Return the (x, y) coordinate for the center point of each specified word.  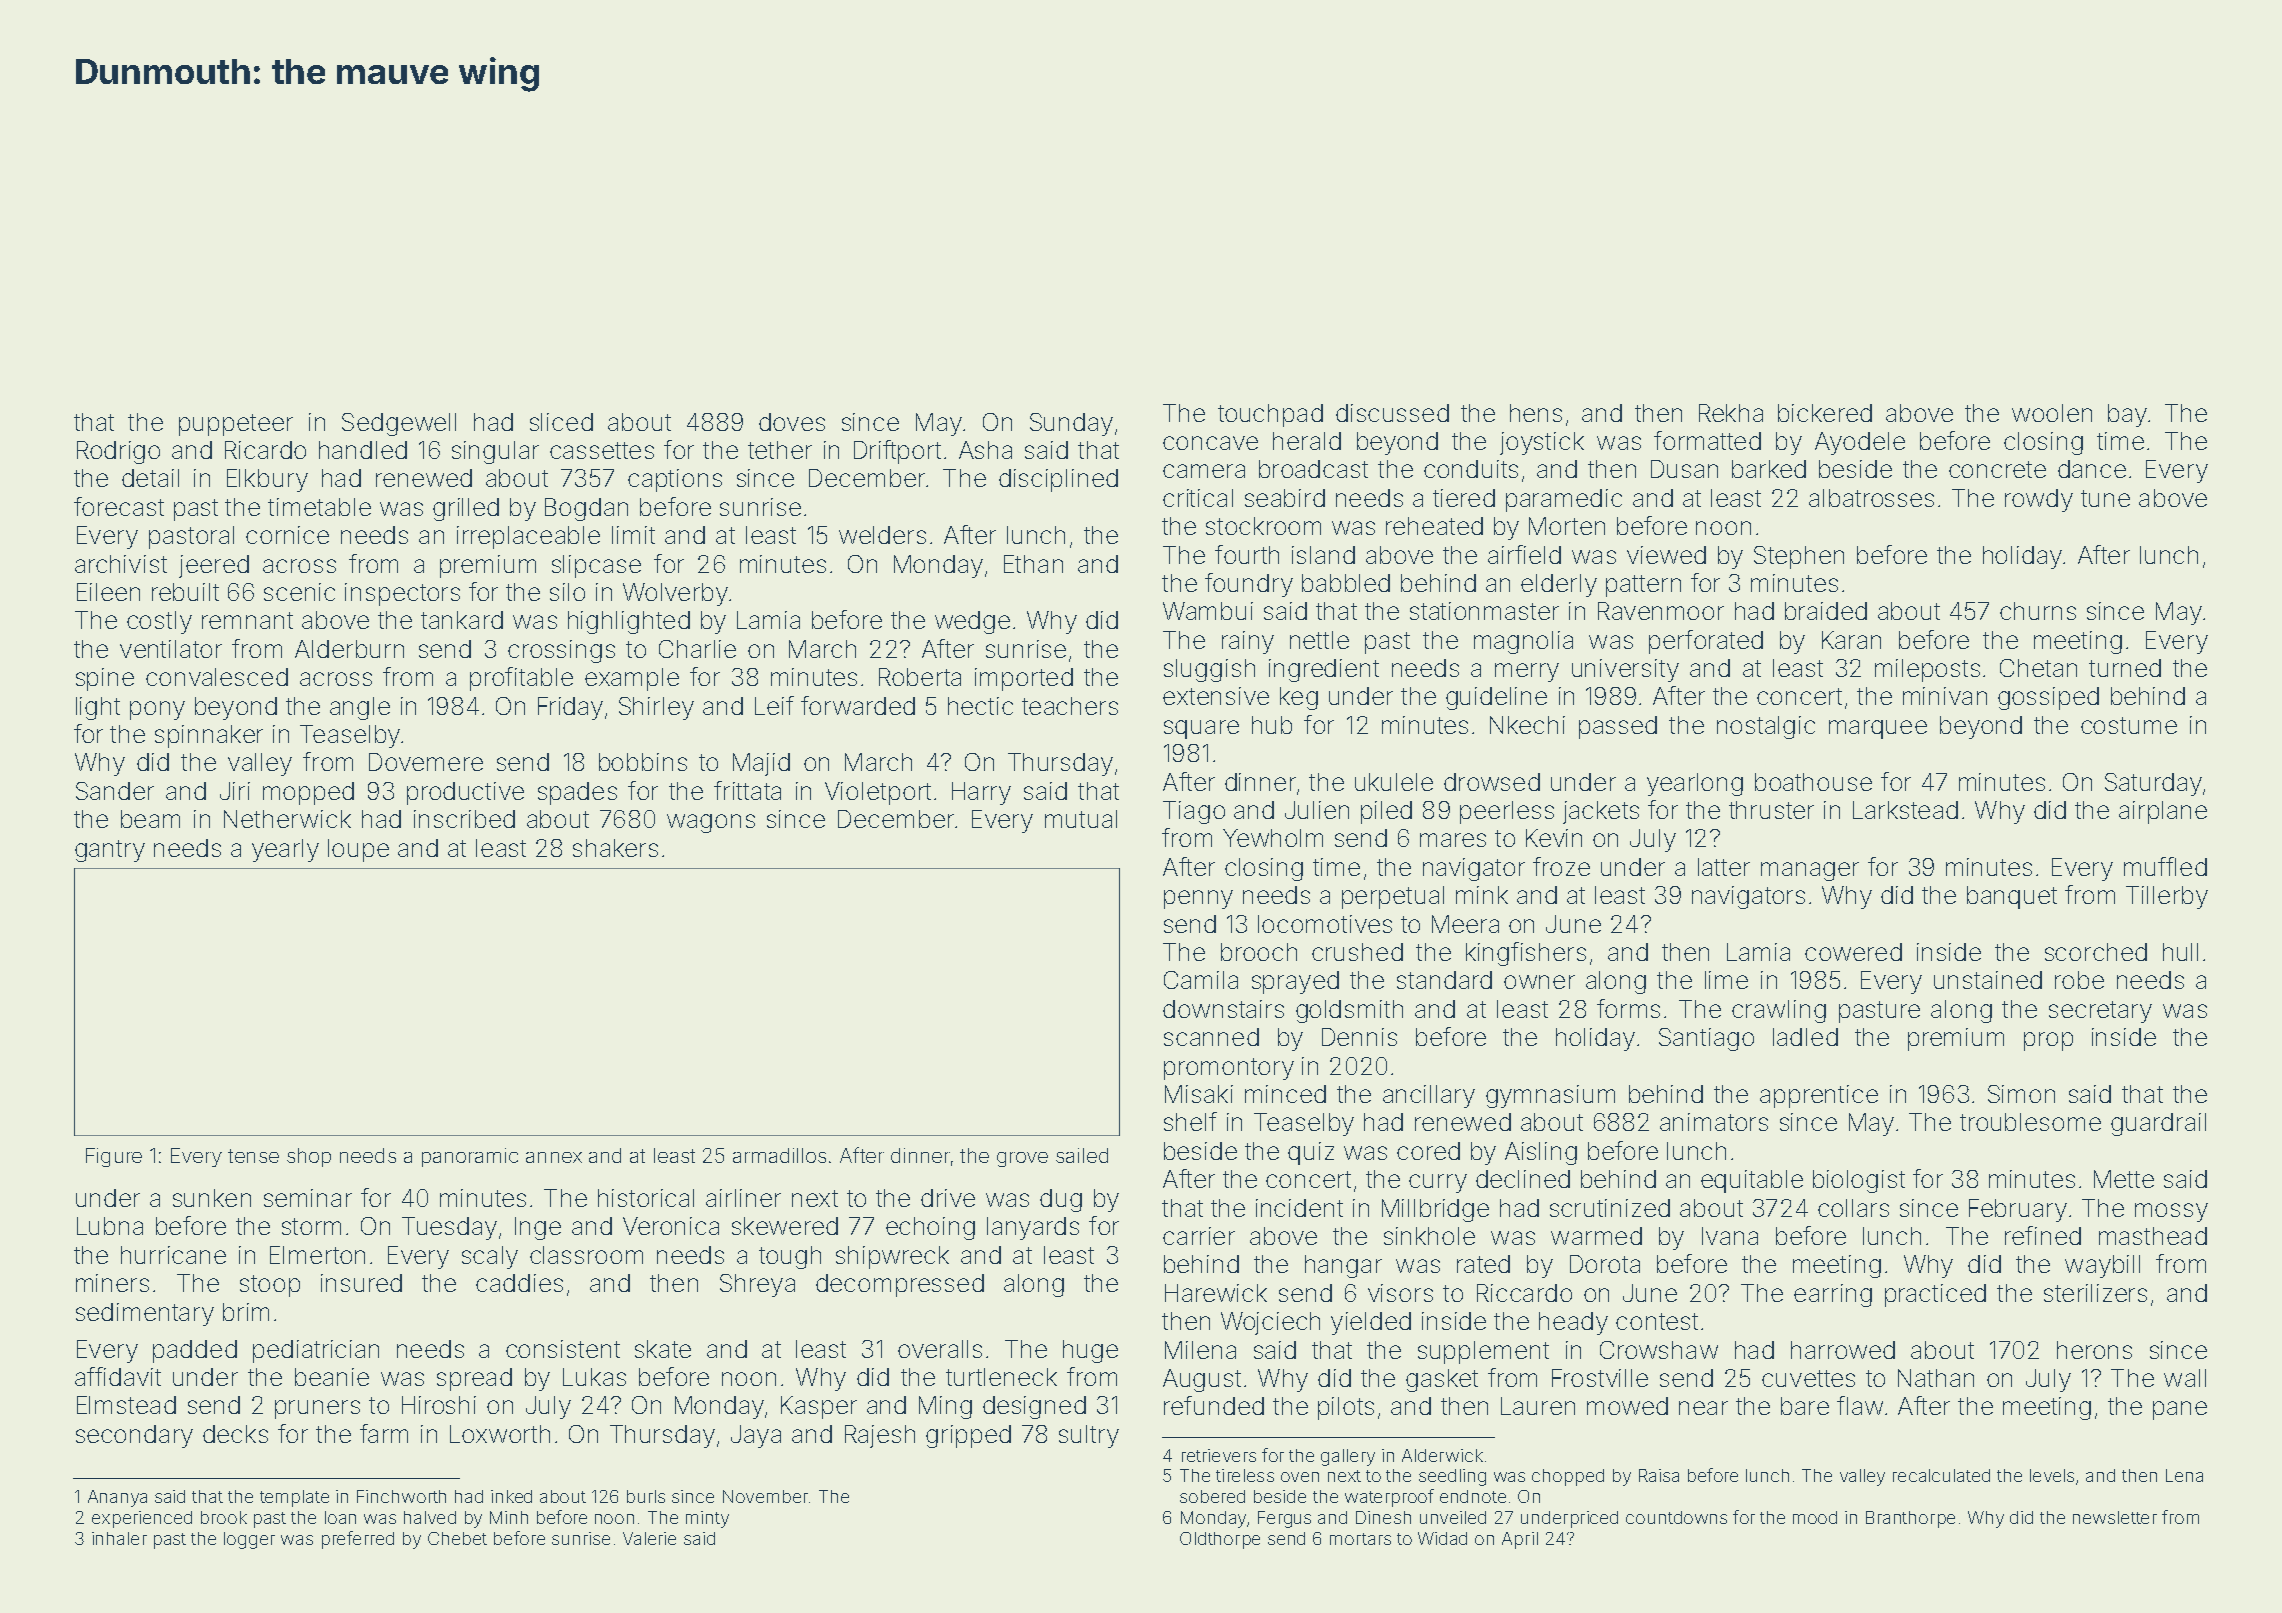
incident (1299, 1208)
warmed (1596, 1236)
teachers (1070, 706)
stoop (270, 1286)
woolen (2052, 413)
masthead (2153, 1236)
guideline (1496, 698)
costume (2129, 725)
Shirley (656, 708)
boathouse (1813, 782)
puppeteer (236, 425)
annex (554, 1157)
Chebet (457, 1538)
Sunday (1071, 424)
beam (150, 819)
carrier (1199, 1236)
